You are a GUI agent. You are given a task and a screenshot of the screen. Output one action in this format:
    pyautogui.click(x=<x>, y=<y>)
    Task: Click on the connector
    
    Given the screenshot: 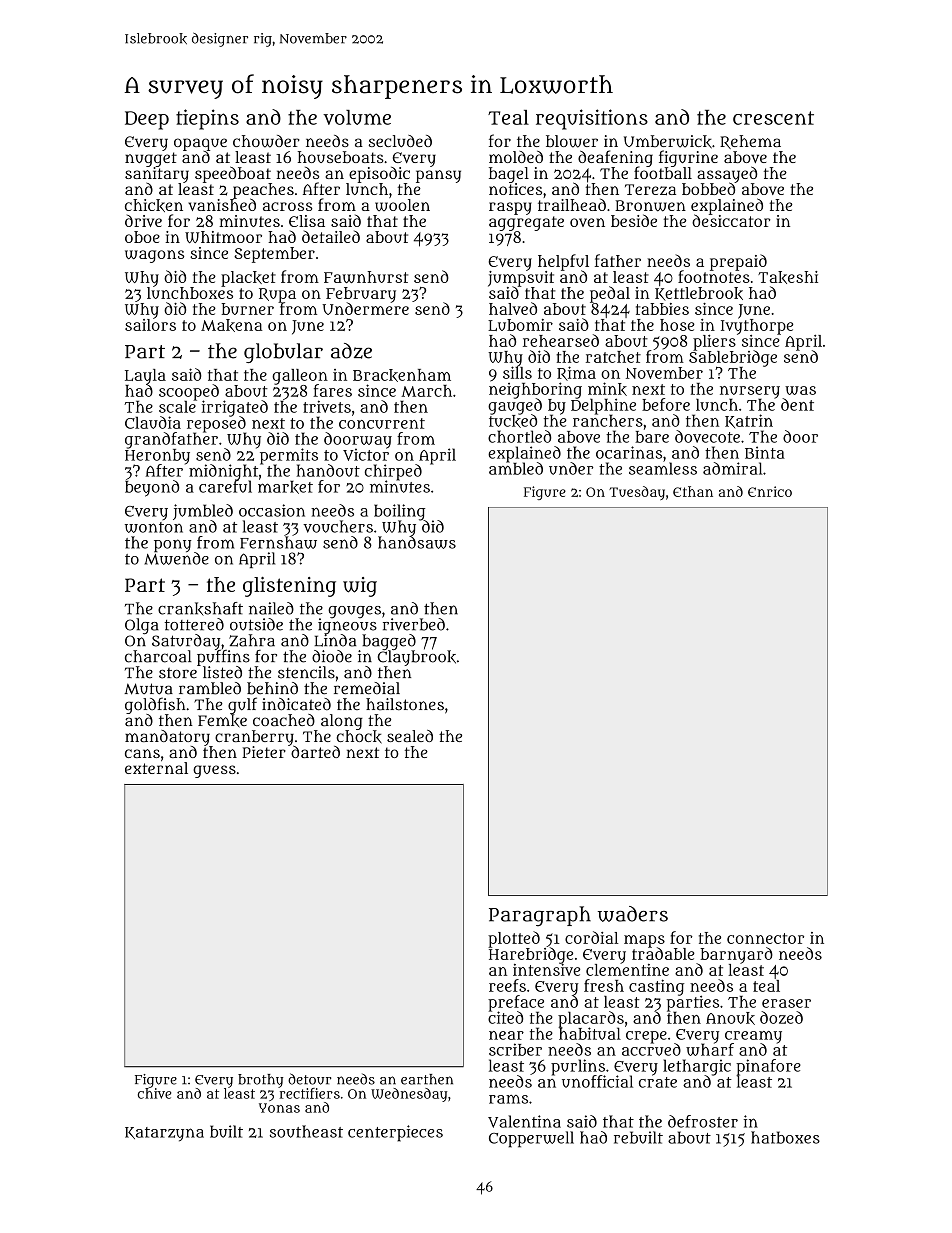 What is the action you would take?
    pyautogui.click(x=765, y=938)
